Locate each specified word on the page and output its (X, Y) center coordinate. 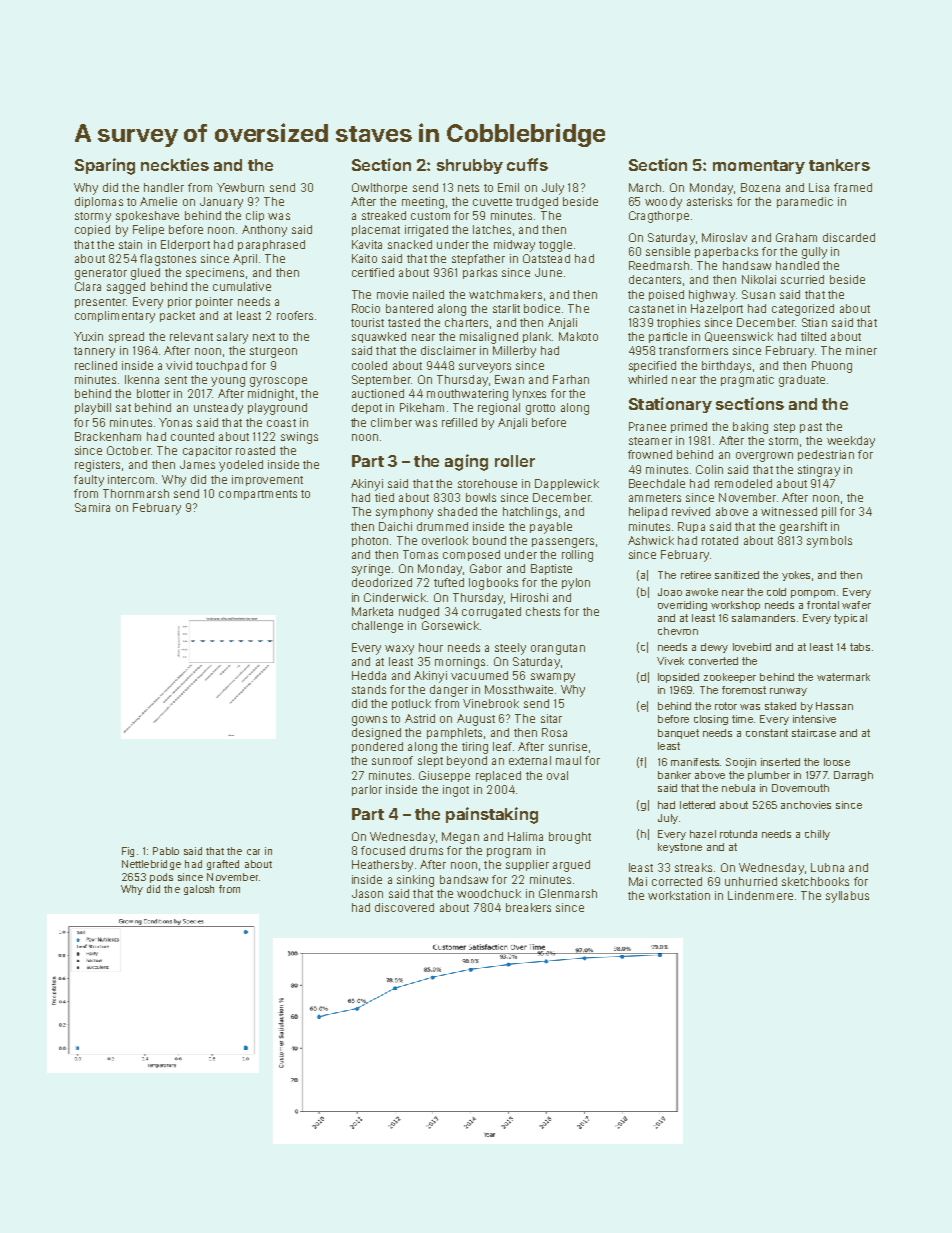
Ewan (509, 379)
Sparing (105, 166)
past (811, 428)
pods (161, 878)
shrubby (470, 166)
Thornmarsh (136, 493)
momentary (759, 167)
